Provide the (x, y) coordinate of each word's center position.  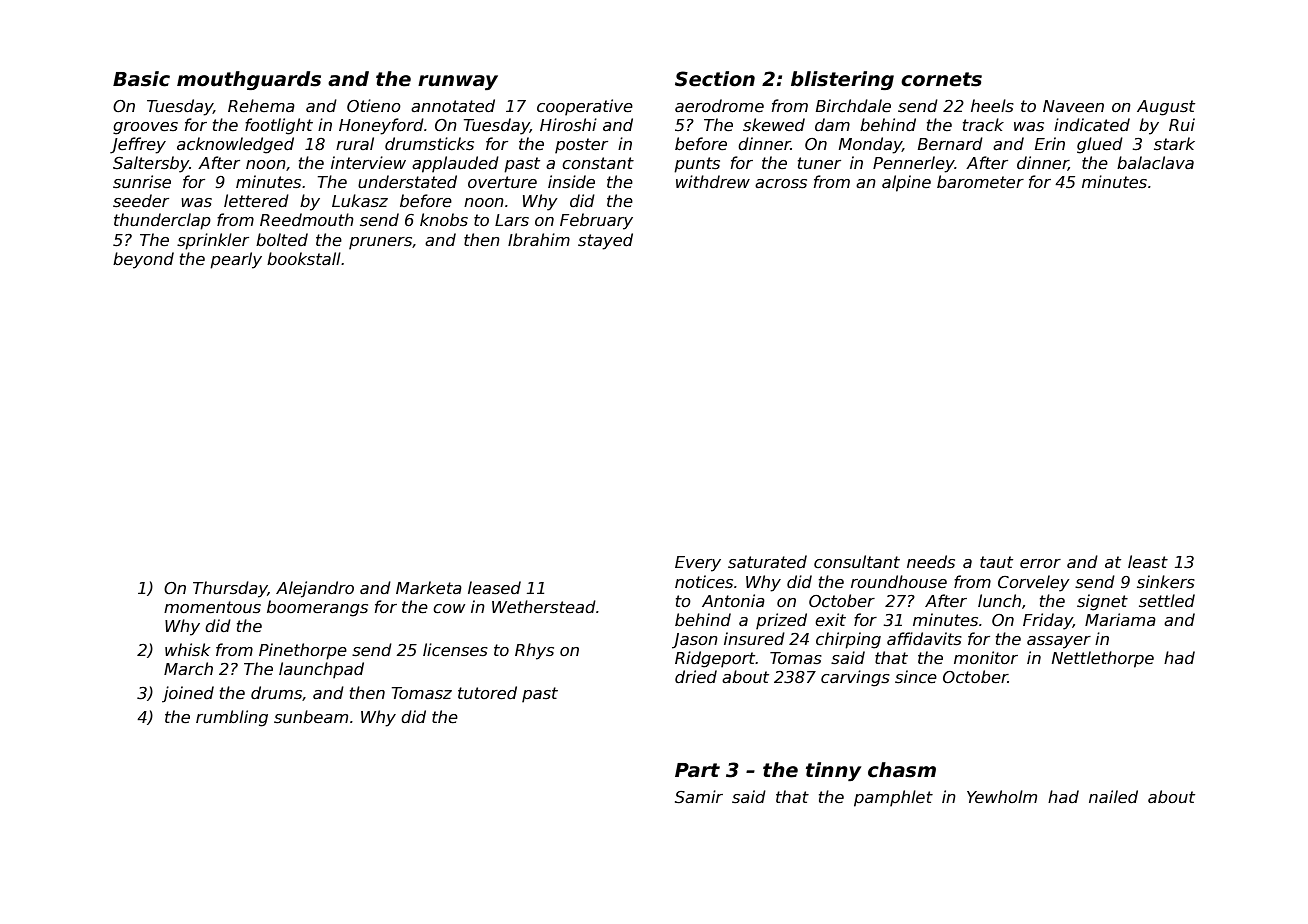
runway (458, 82)
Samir (699, 797)
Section (715, 79)
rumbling (232, 718)
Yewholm (1002, 796)
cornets (941, 79)
